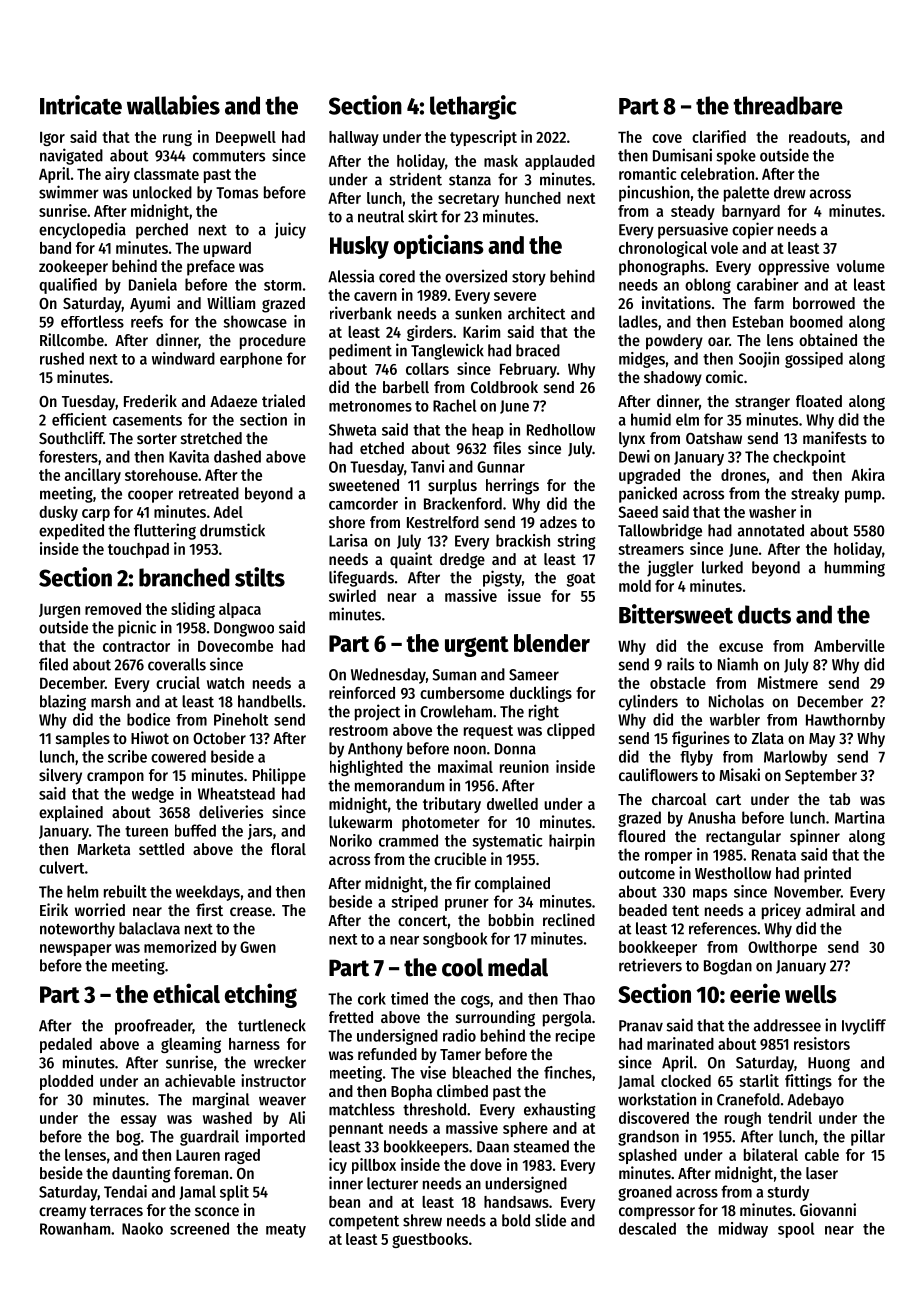 The height and width of the image is (1308, 924). I want to click on Intricate, so click(81, 105).
